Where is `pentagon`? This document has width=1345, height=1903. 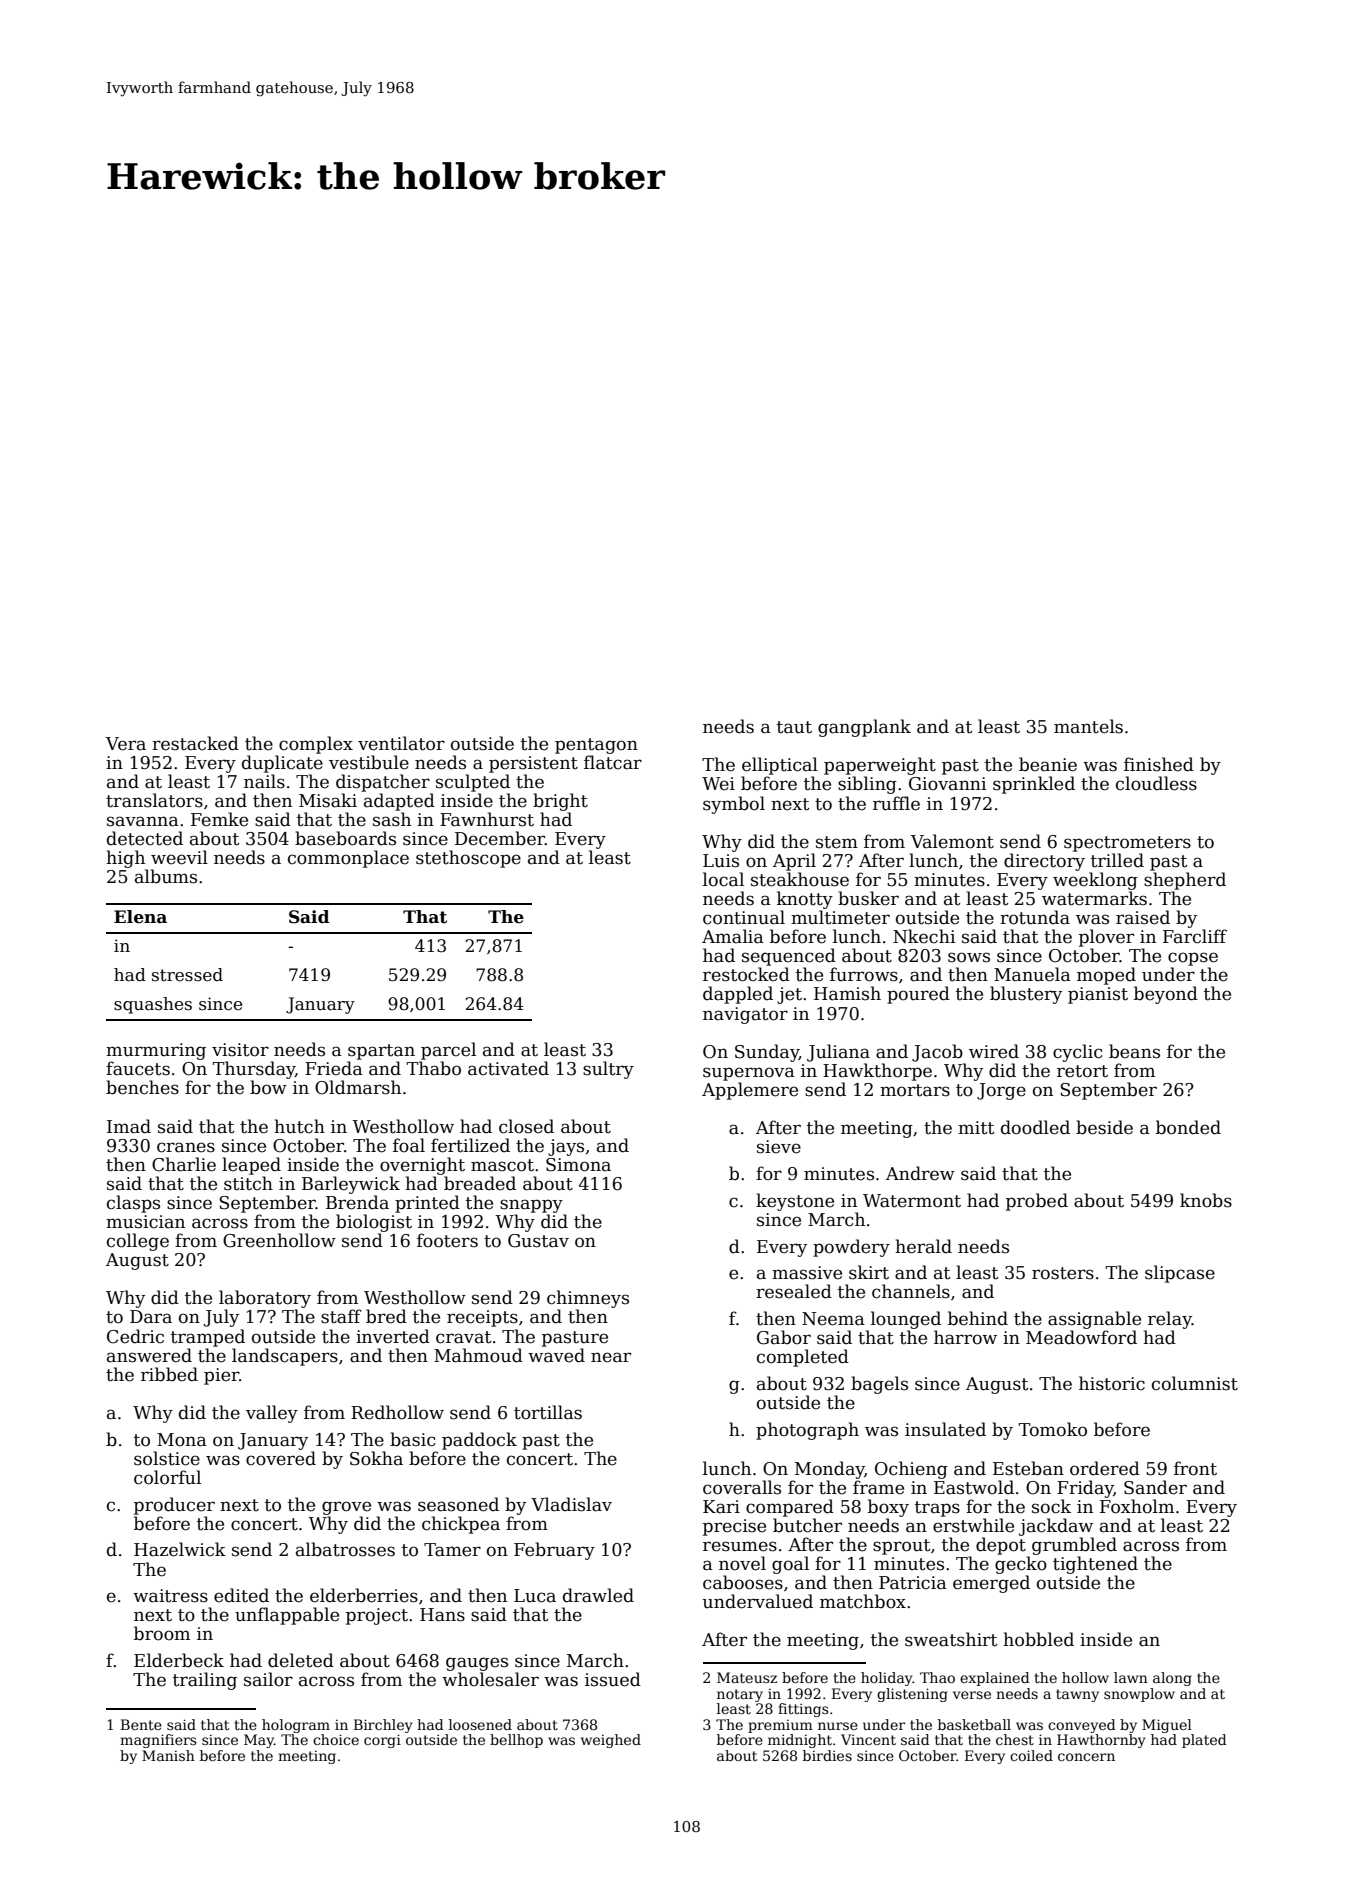
pentagon is located at coordinates (596, 746).
